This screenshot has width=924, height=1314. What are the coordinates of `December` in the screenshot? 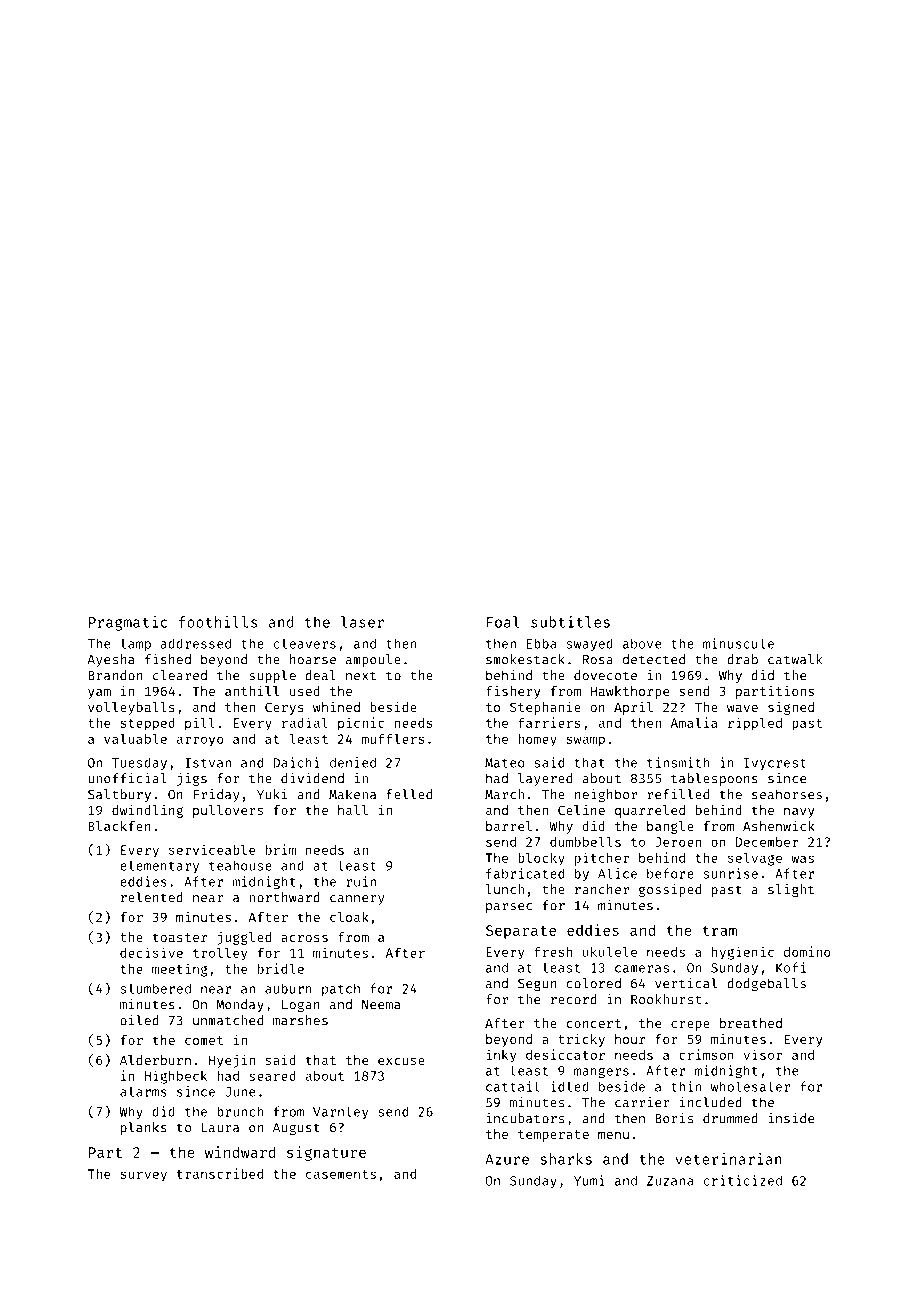 It's located at (767, 842).
